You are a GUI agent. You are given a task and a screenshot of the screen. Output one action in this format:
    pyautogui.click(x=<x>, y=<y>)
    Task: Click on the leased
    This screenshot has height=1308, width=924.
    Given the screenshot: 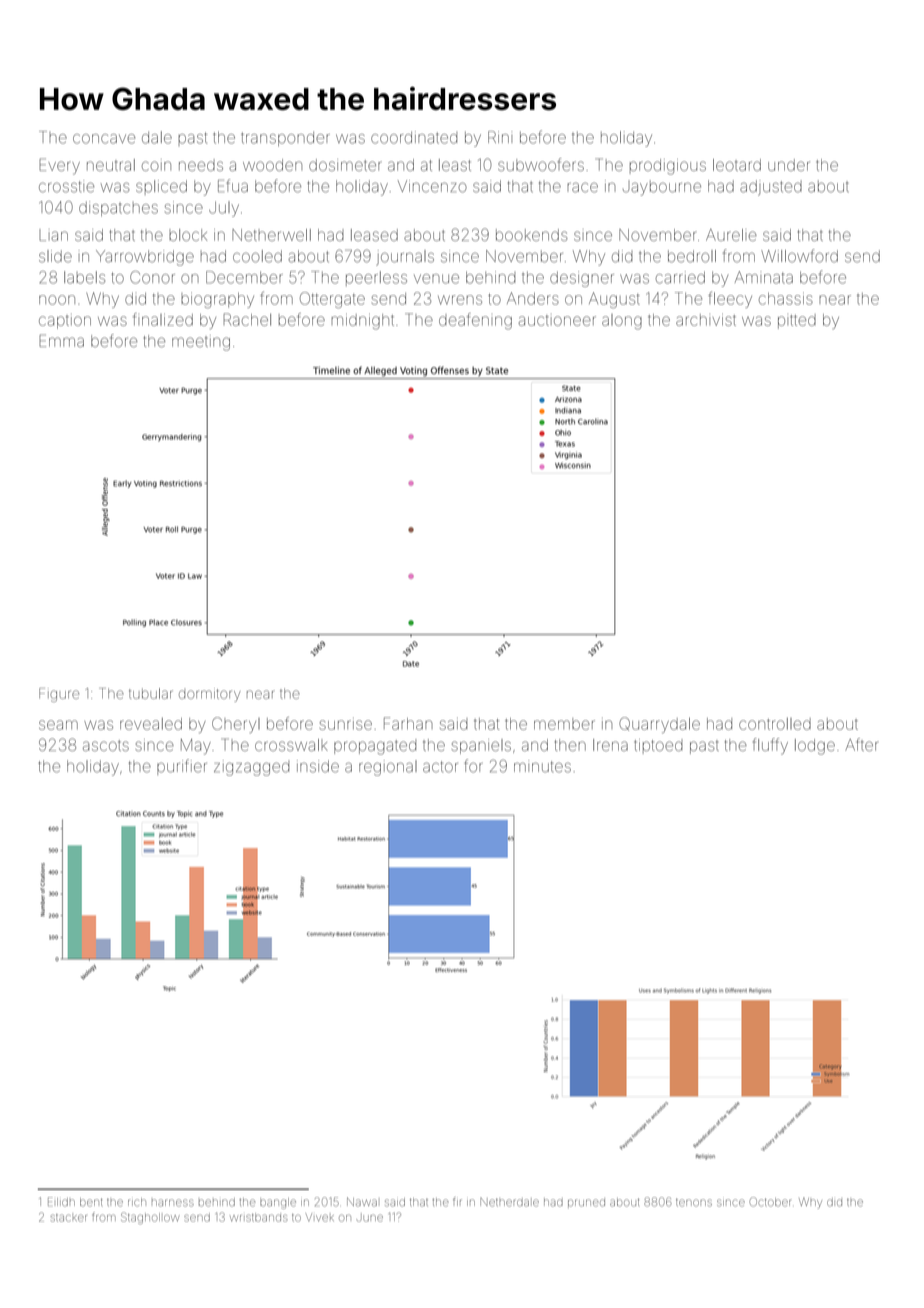 What is the action you would take?
    pyautogui.click(x=374, y=235)
